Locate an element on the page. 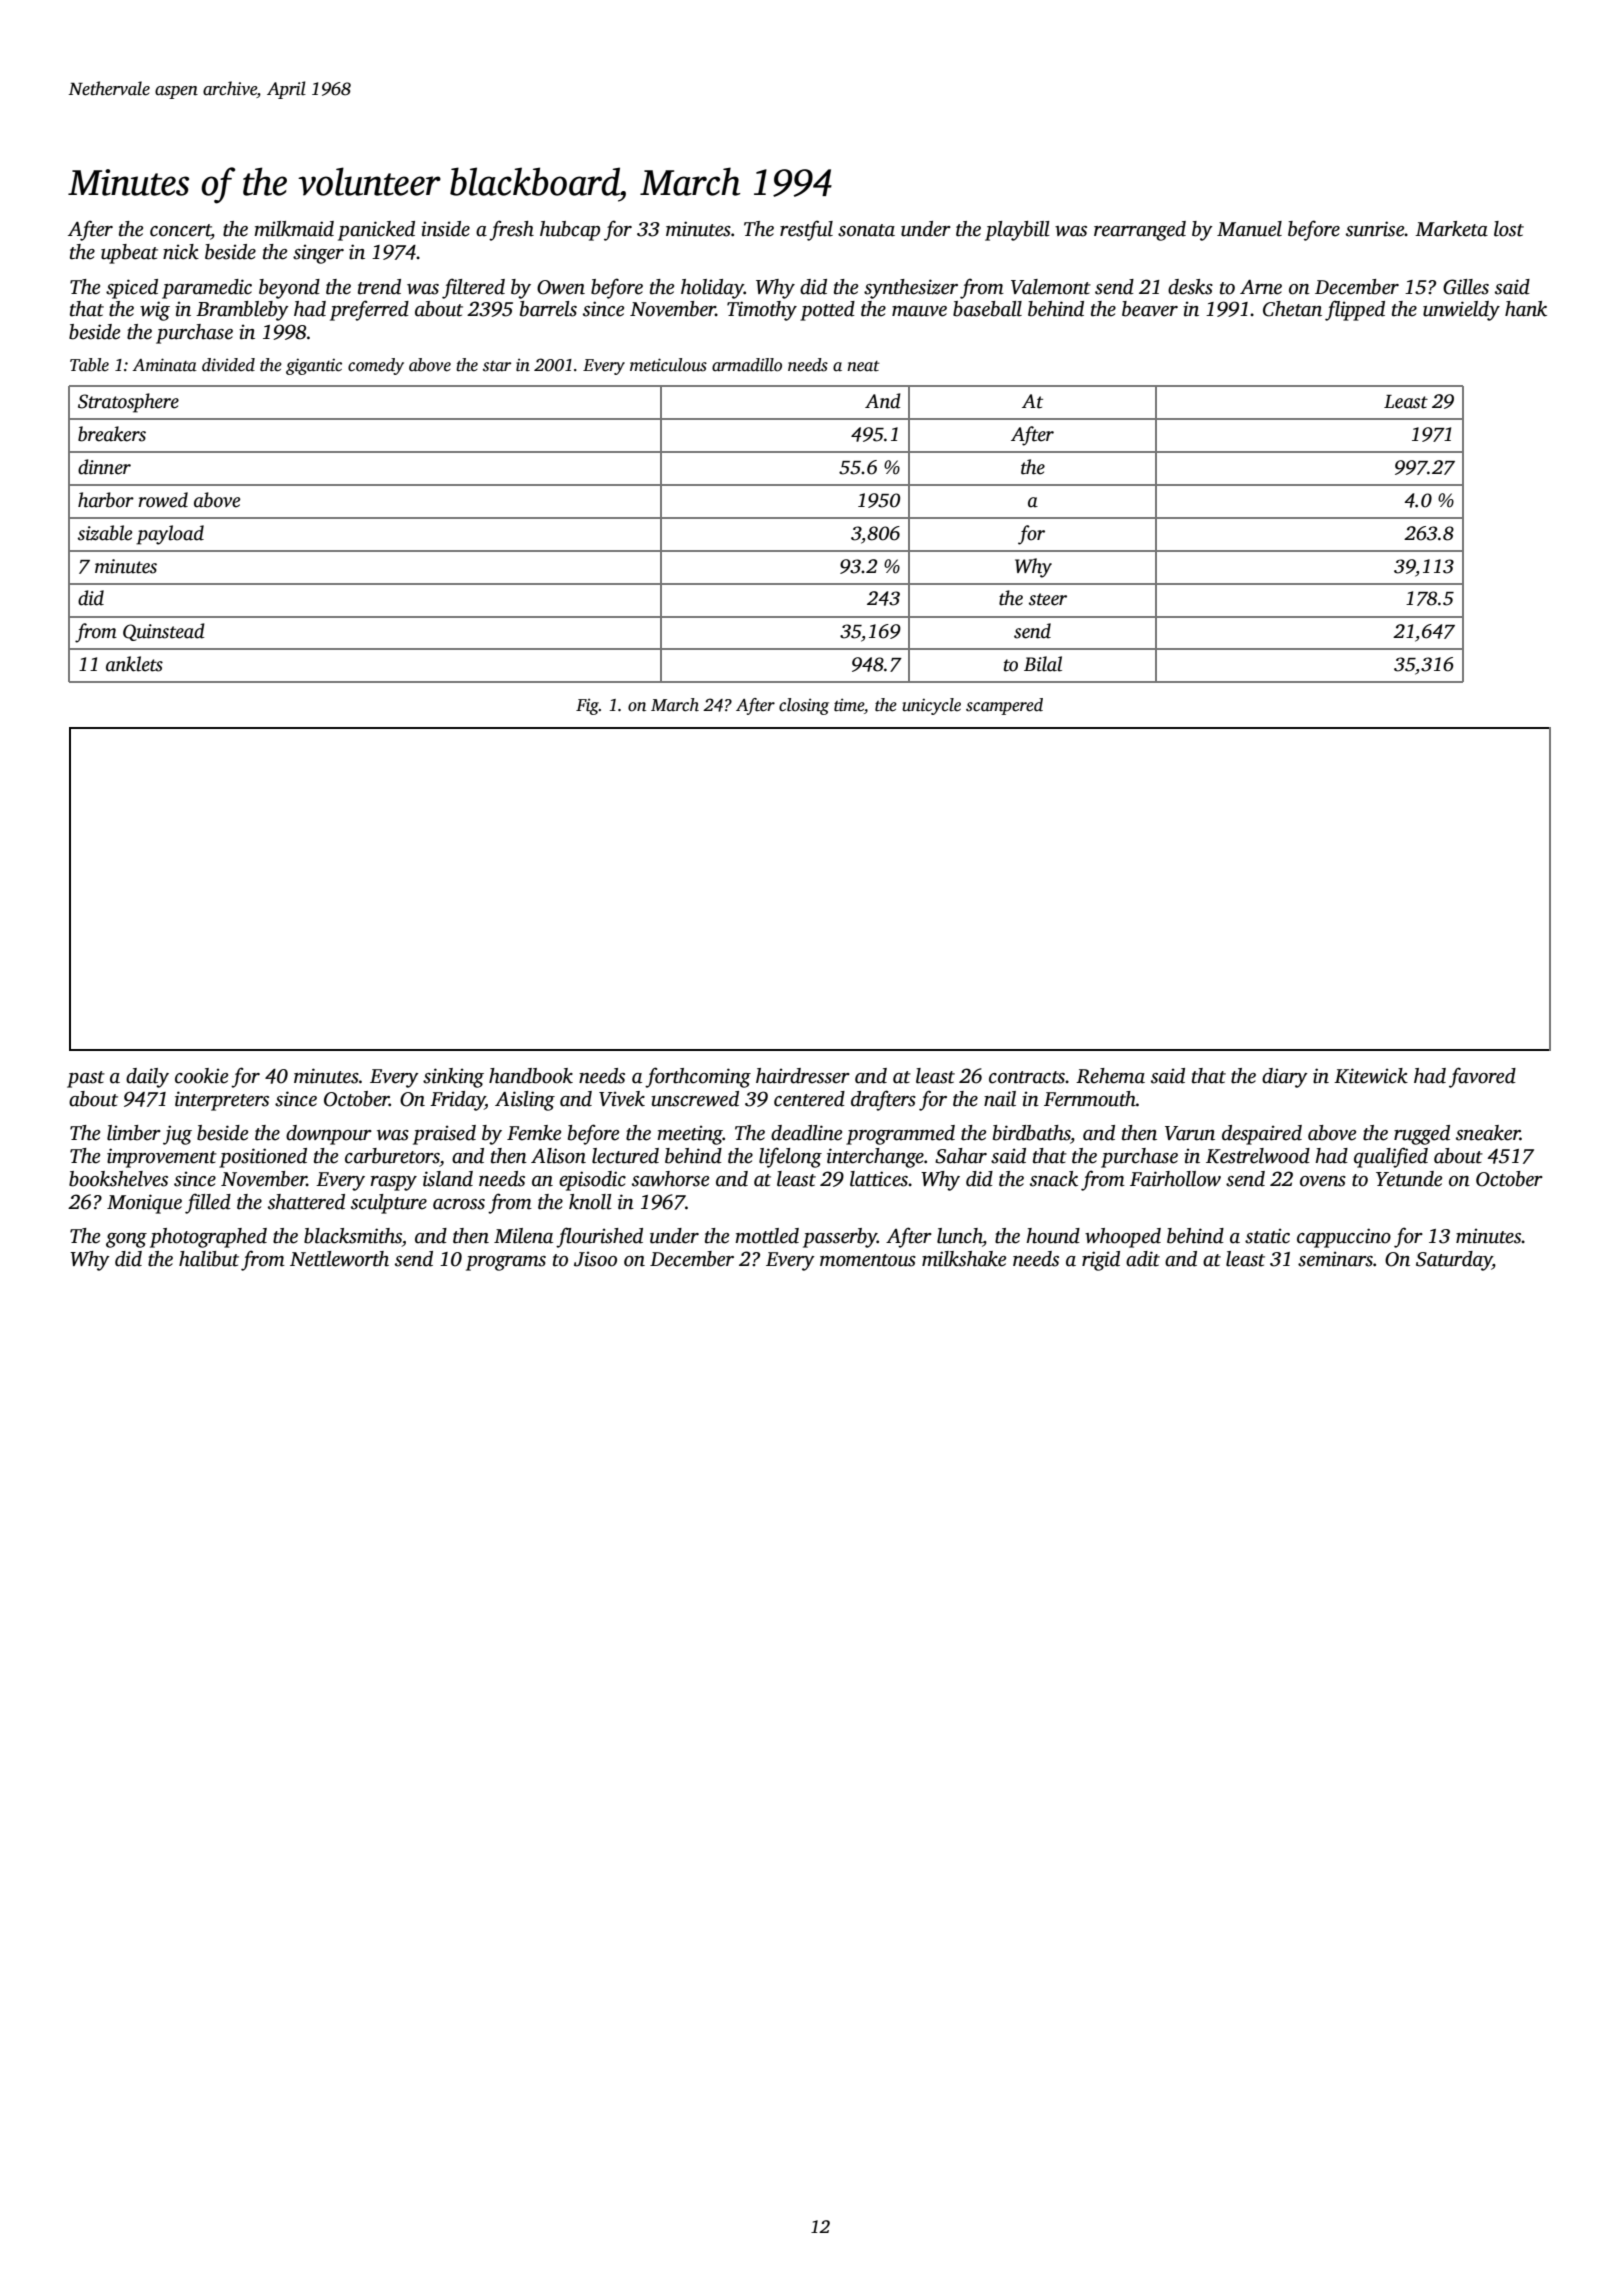  diary is located at coordinates (1285, 1078).
